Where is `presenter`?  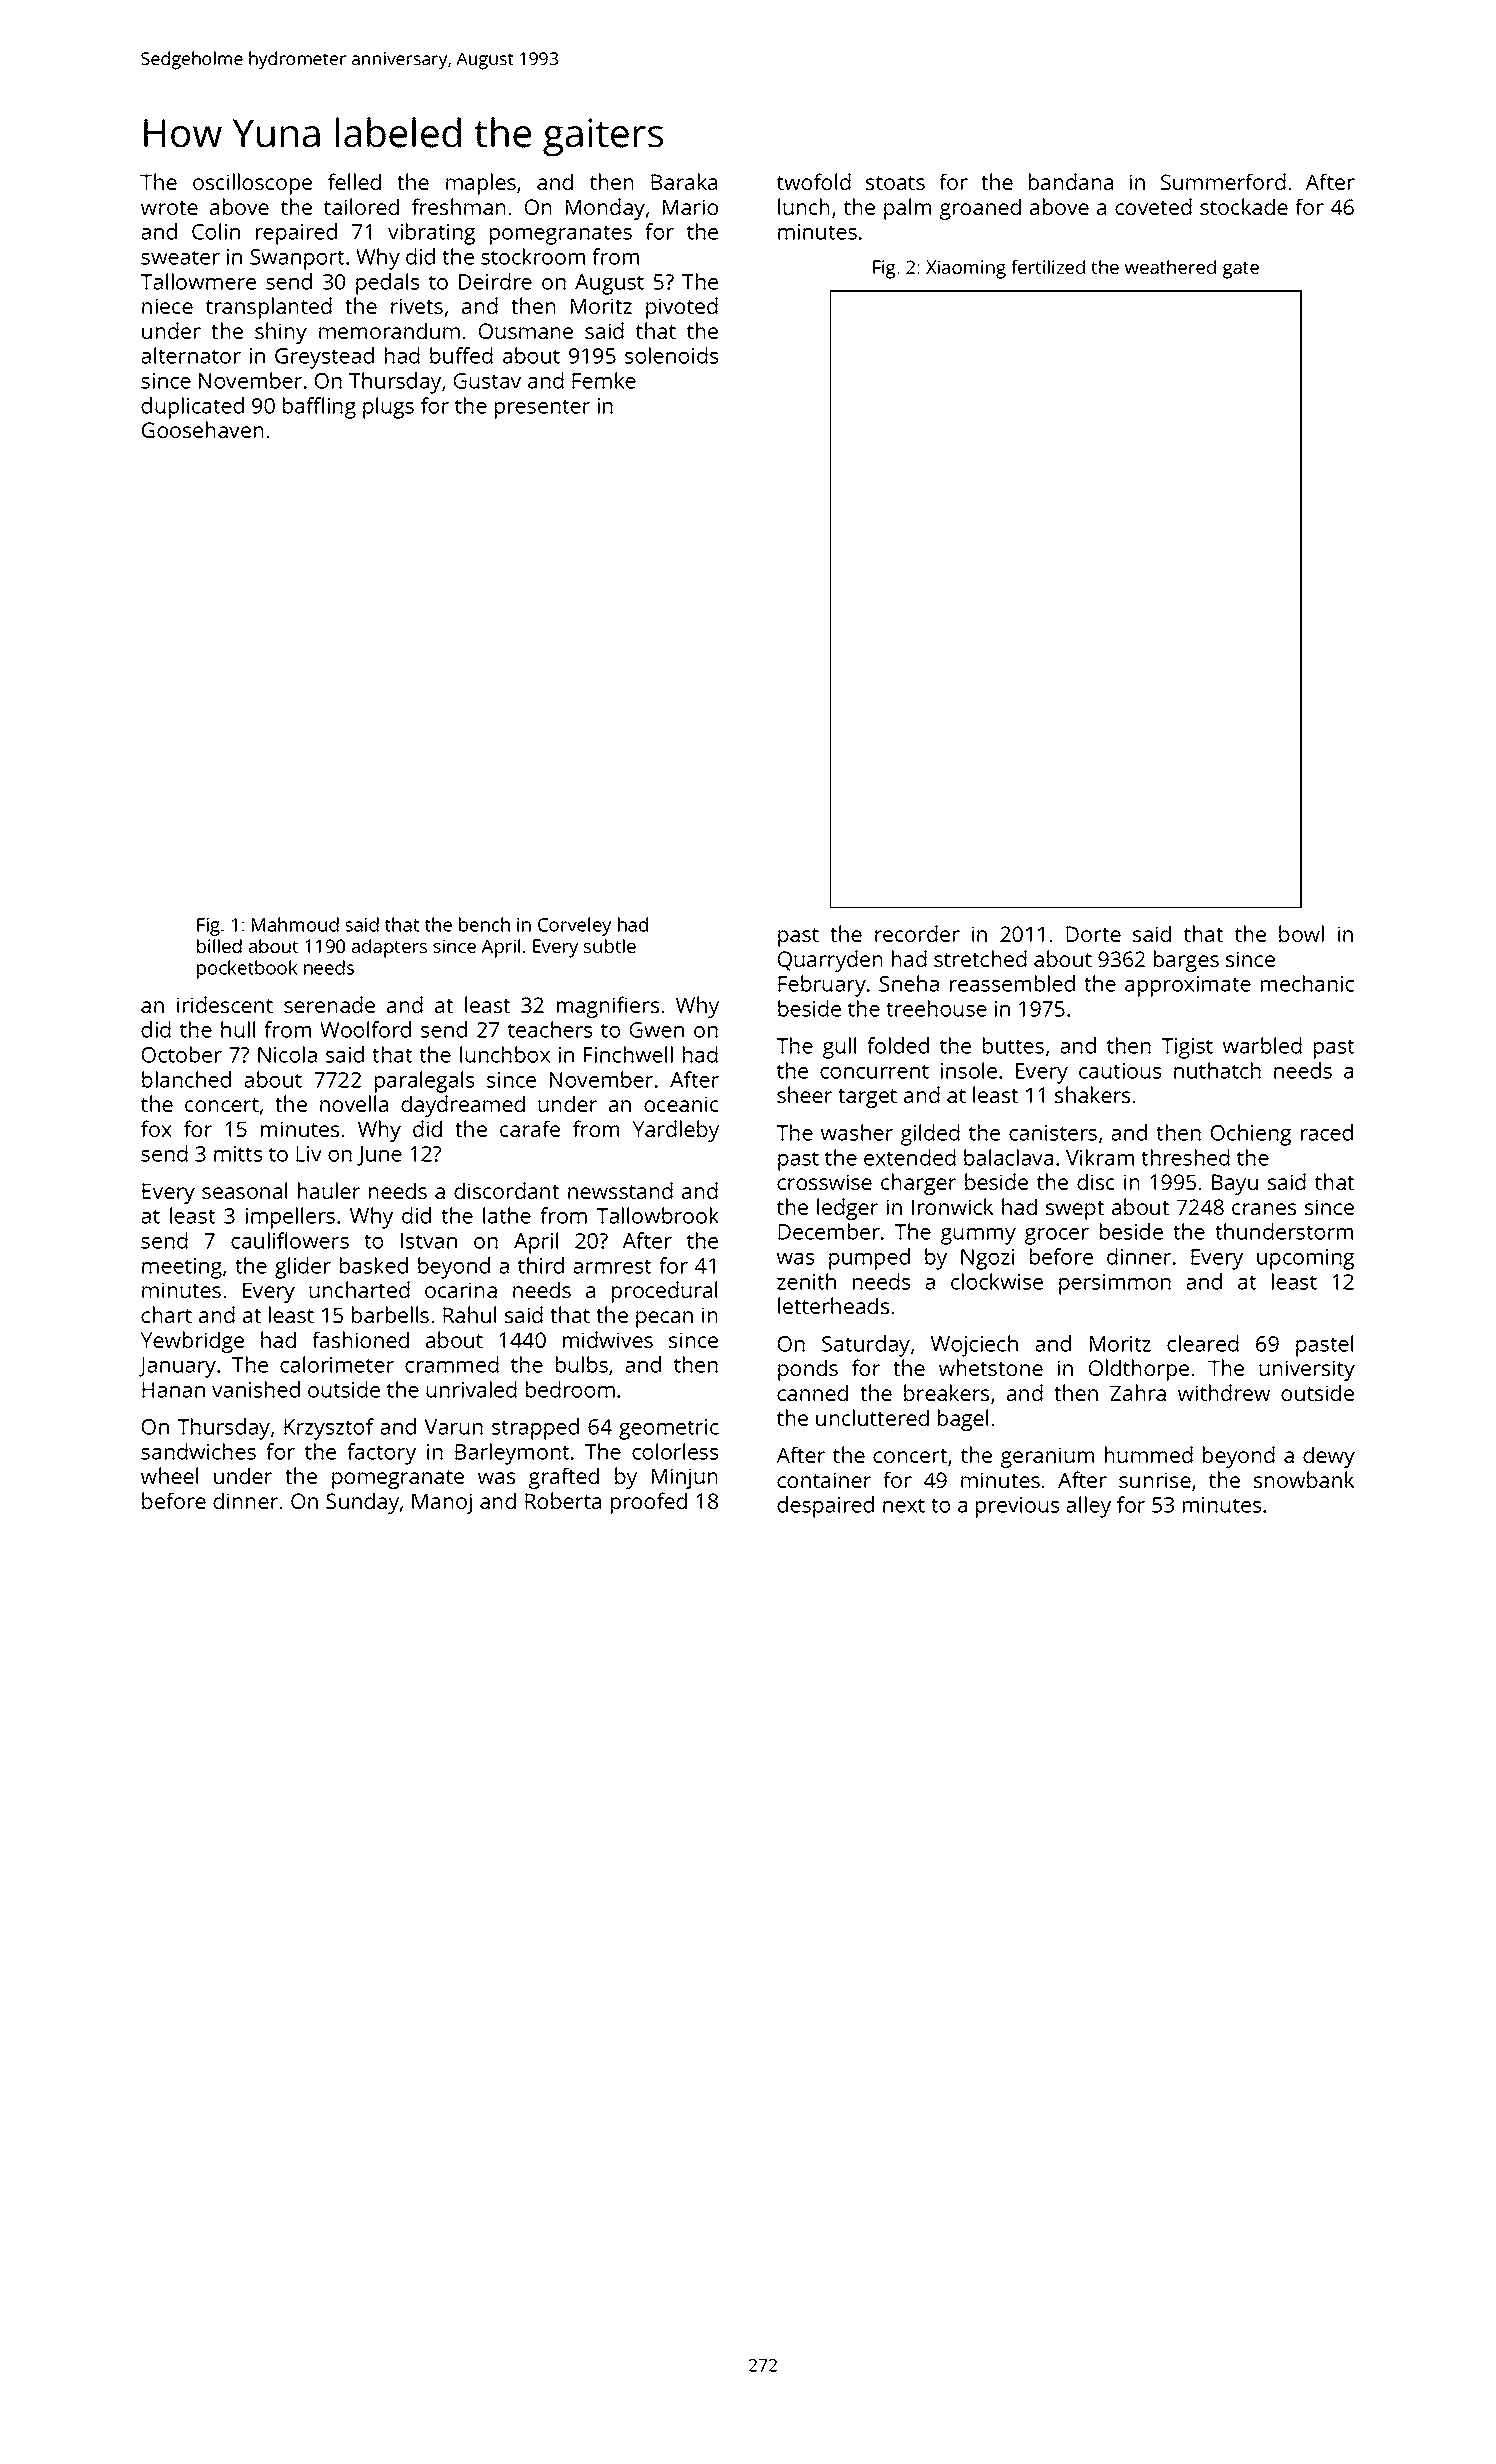
presenter is located at coordinates (542, 409).
